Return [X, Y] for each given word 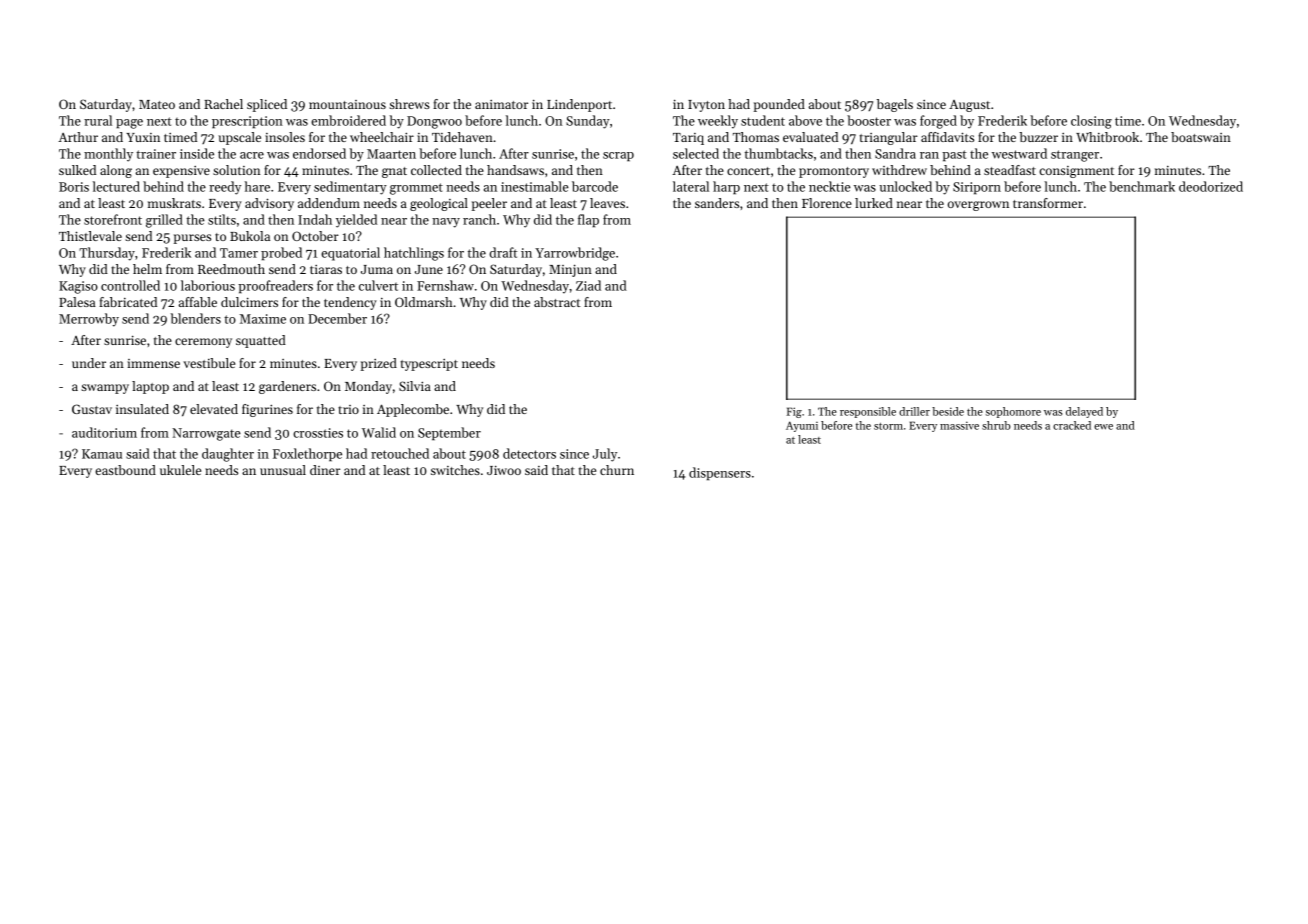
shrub [996, 425]
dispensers [720, 473]
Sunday [588, 122]
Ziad [588, 285]
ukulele [180, 470]
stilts [222, 219]
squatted [261, 341]
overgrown [978, 206]
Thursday [107, 254]
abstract [557, 302]
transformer [1048, 203]
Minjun [570, 270]
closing [1091, 122]
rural [98, 120]
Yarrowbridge [575, 254]
